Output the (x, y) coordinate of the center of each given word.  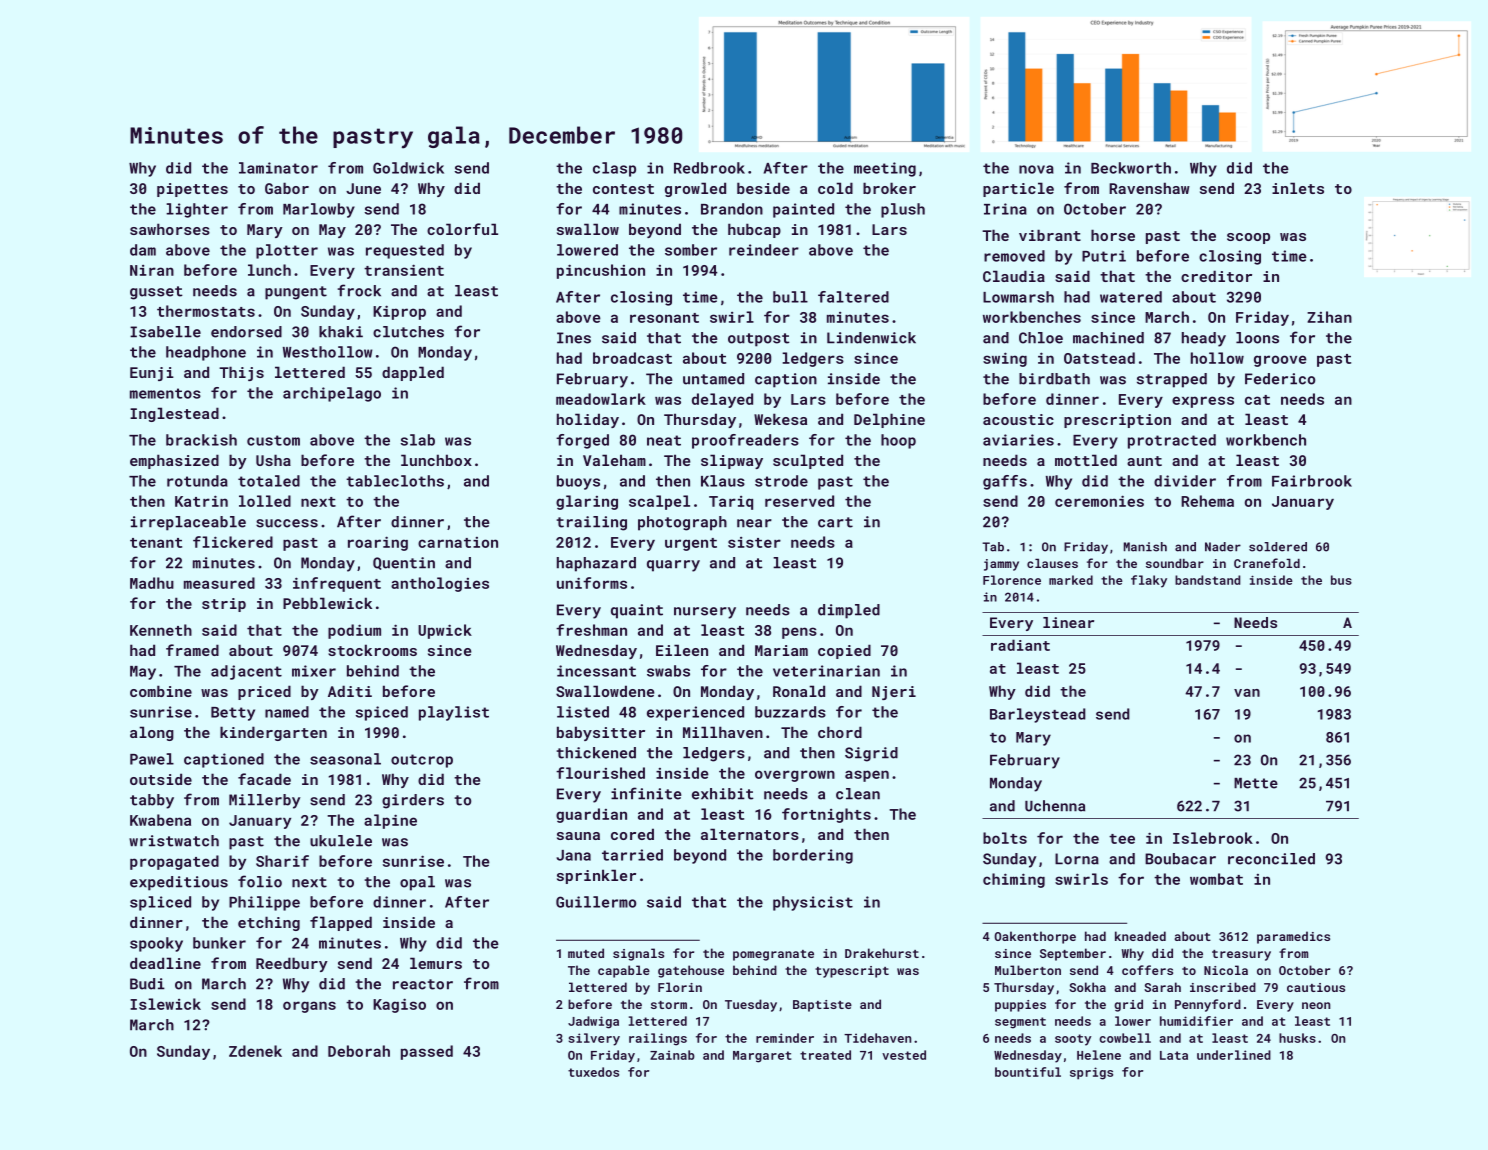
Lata (1174, 1055)
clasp (614, 169)
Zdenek (255, 1051)
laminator (278, 168)
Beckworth (1131, 168)
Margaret (762, 1057)
